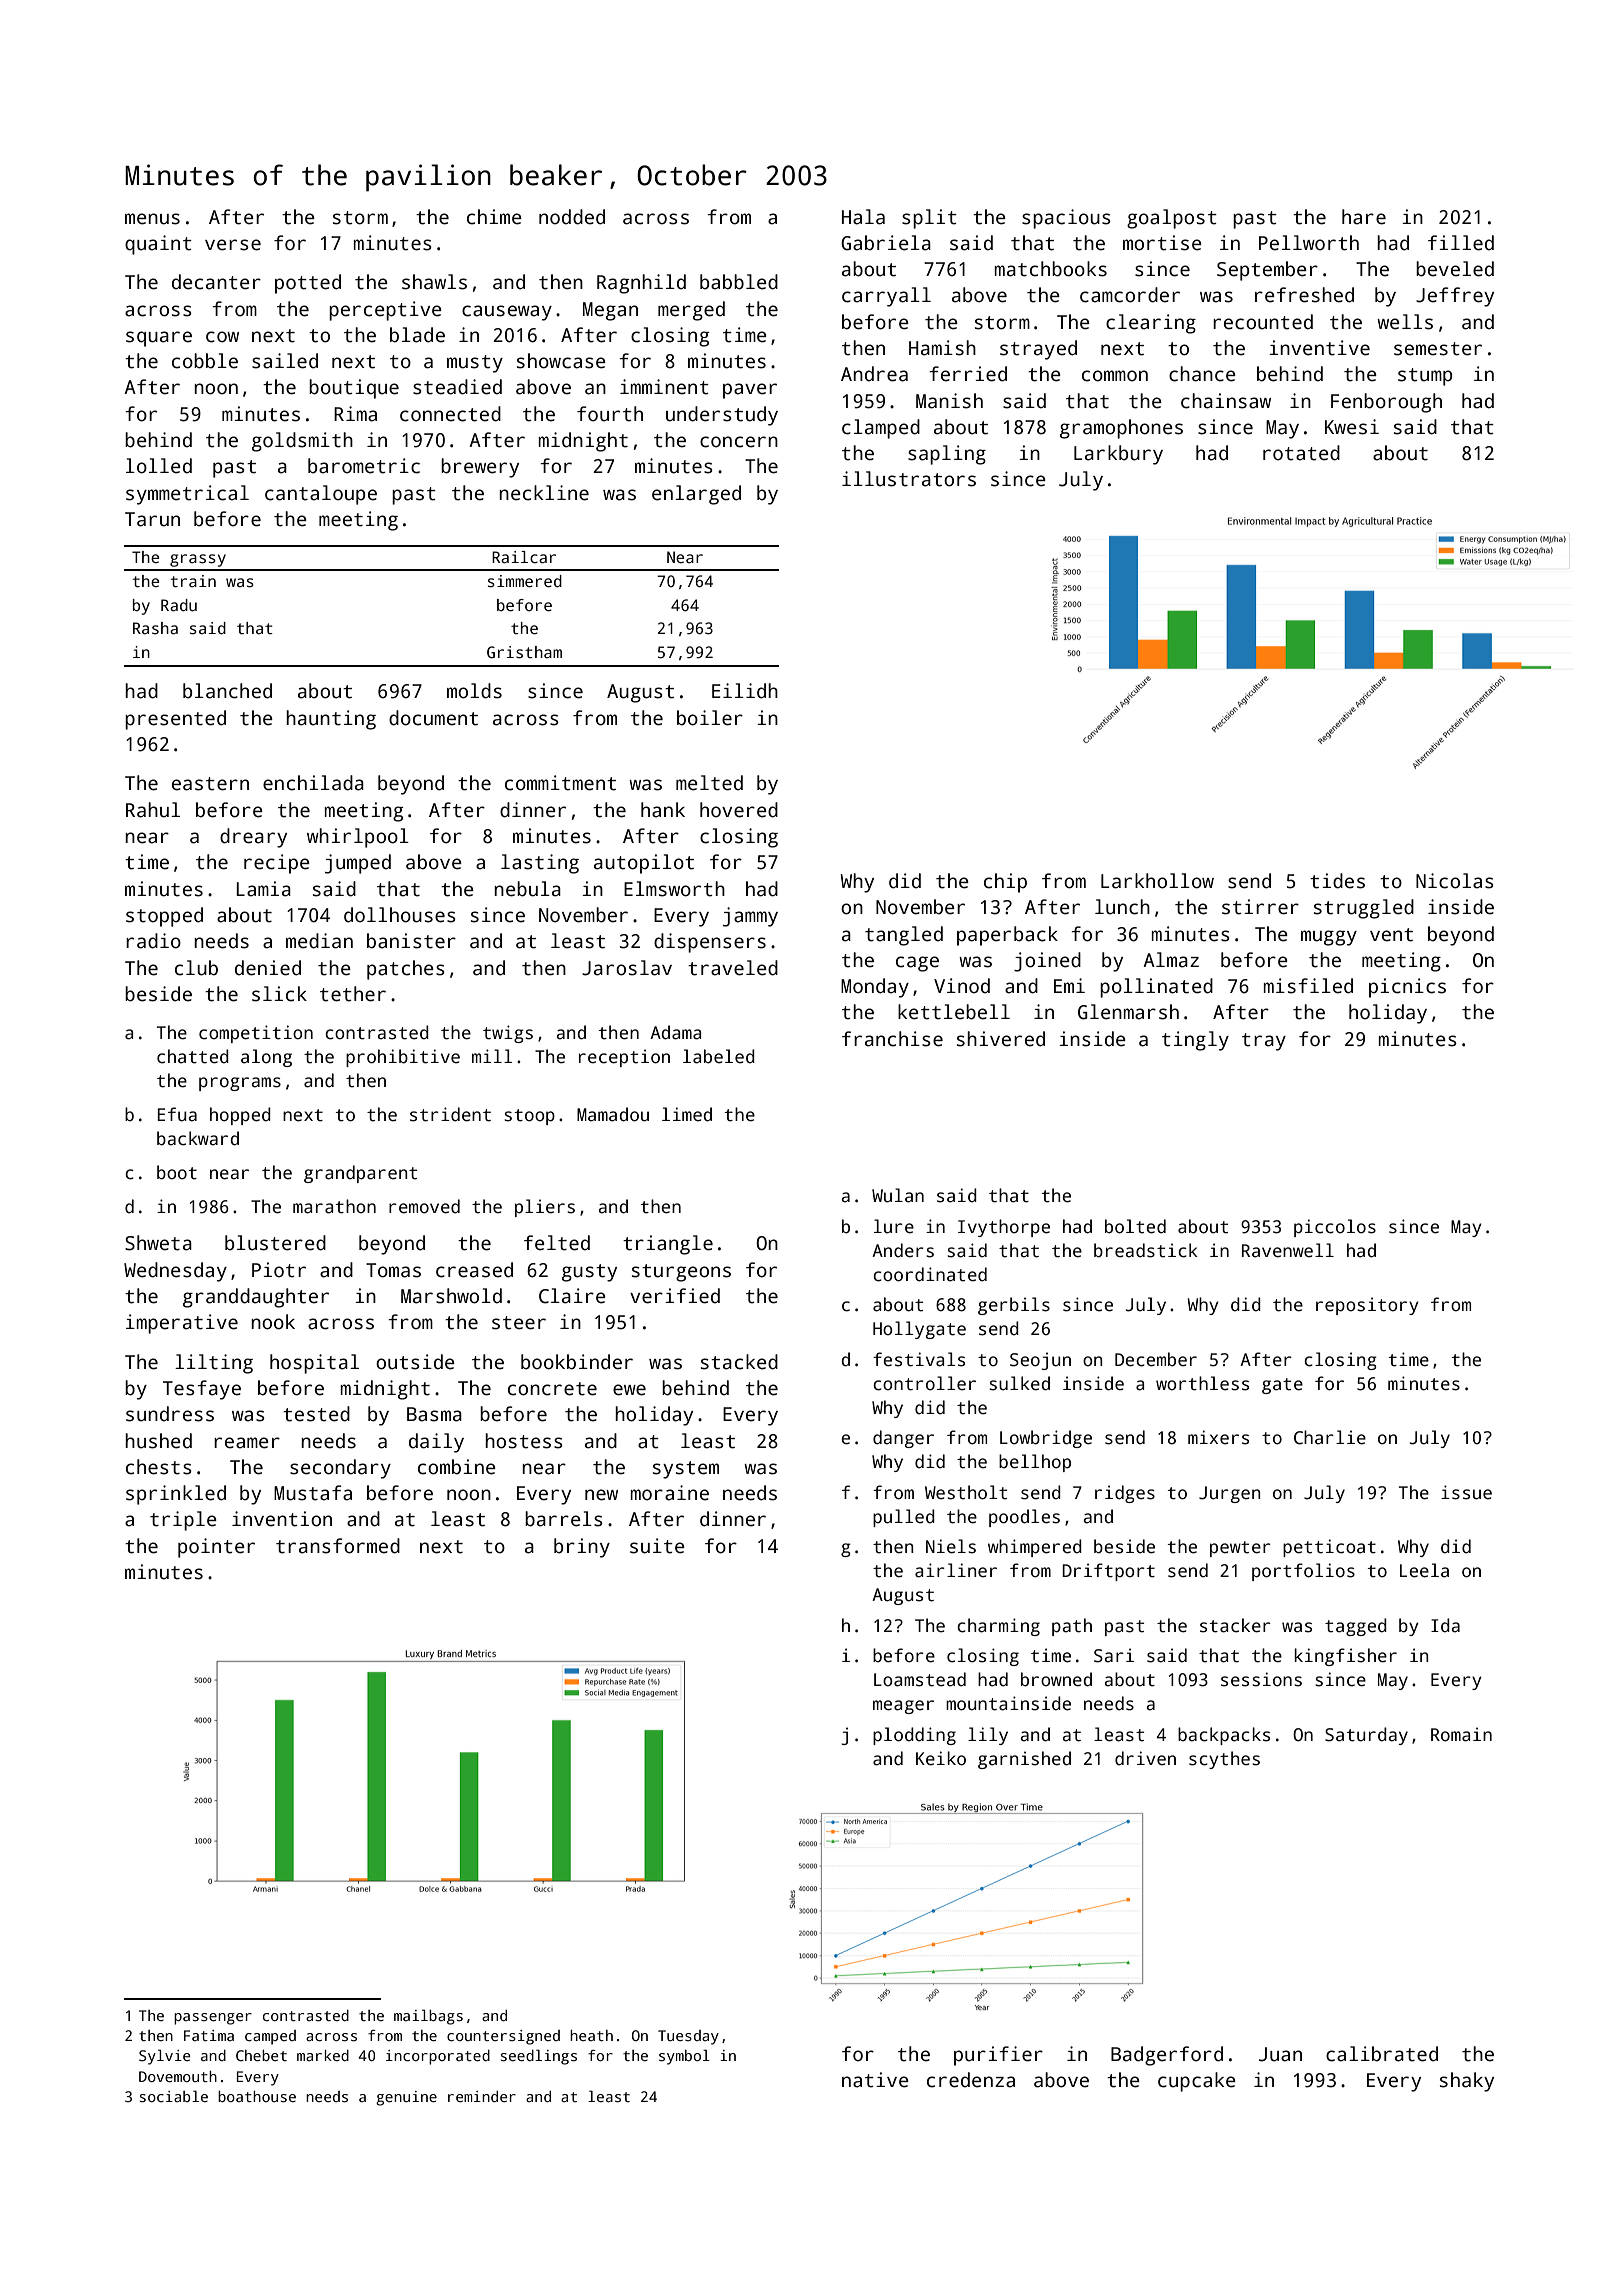 This document has height=2292, width=1620. Describe the element at coordinates (1364, 217) in the document. I see `hare` at that location.
